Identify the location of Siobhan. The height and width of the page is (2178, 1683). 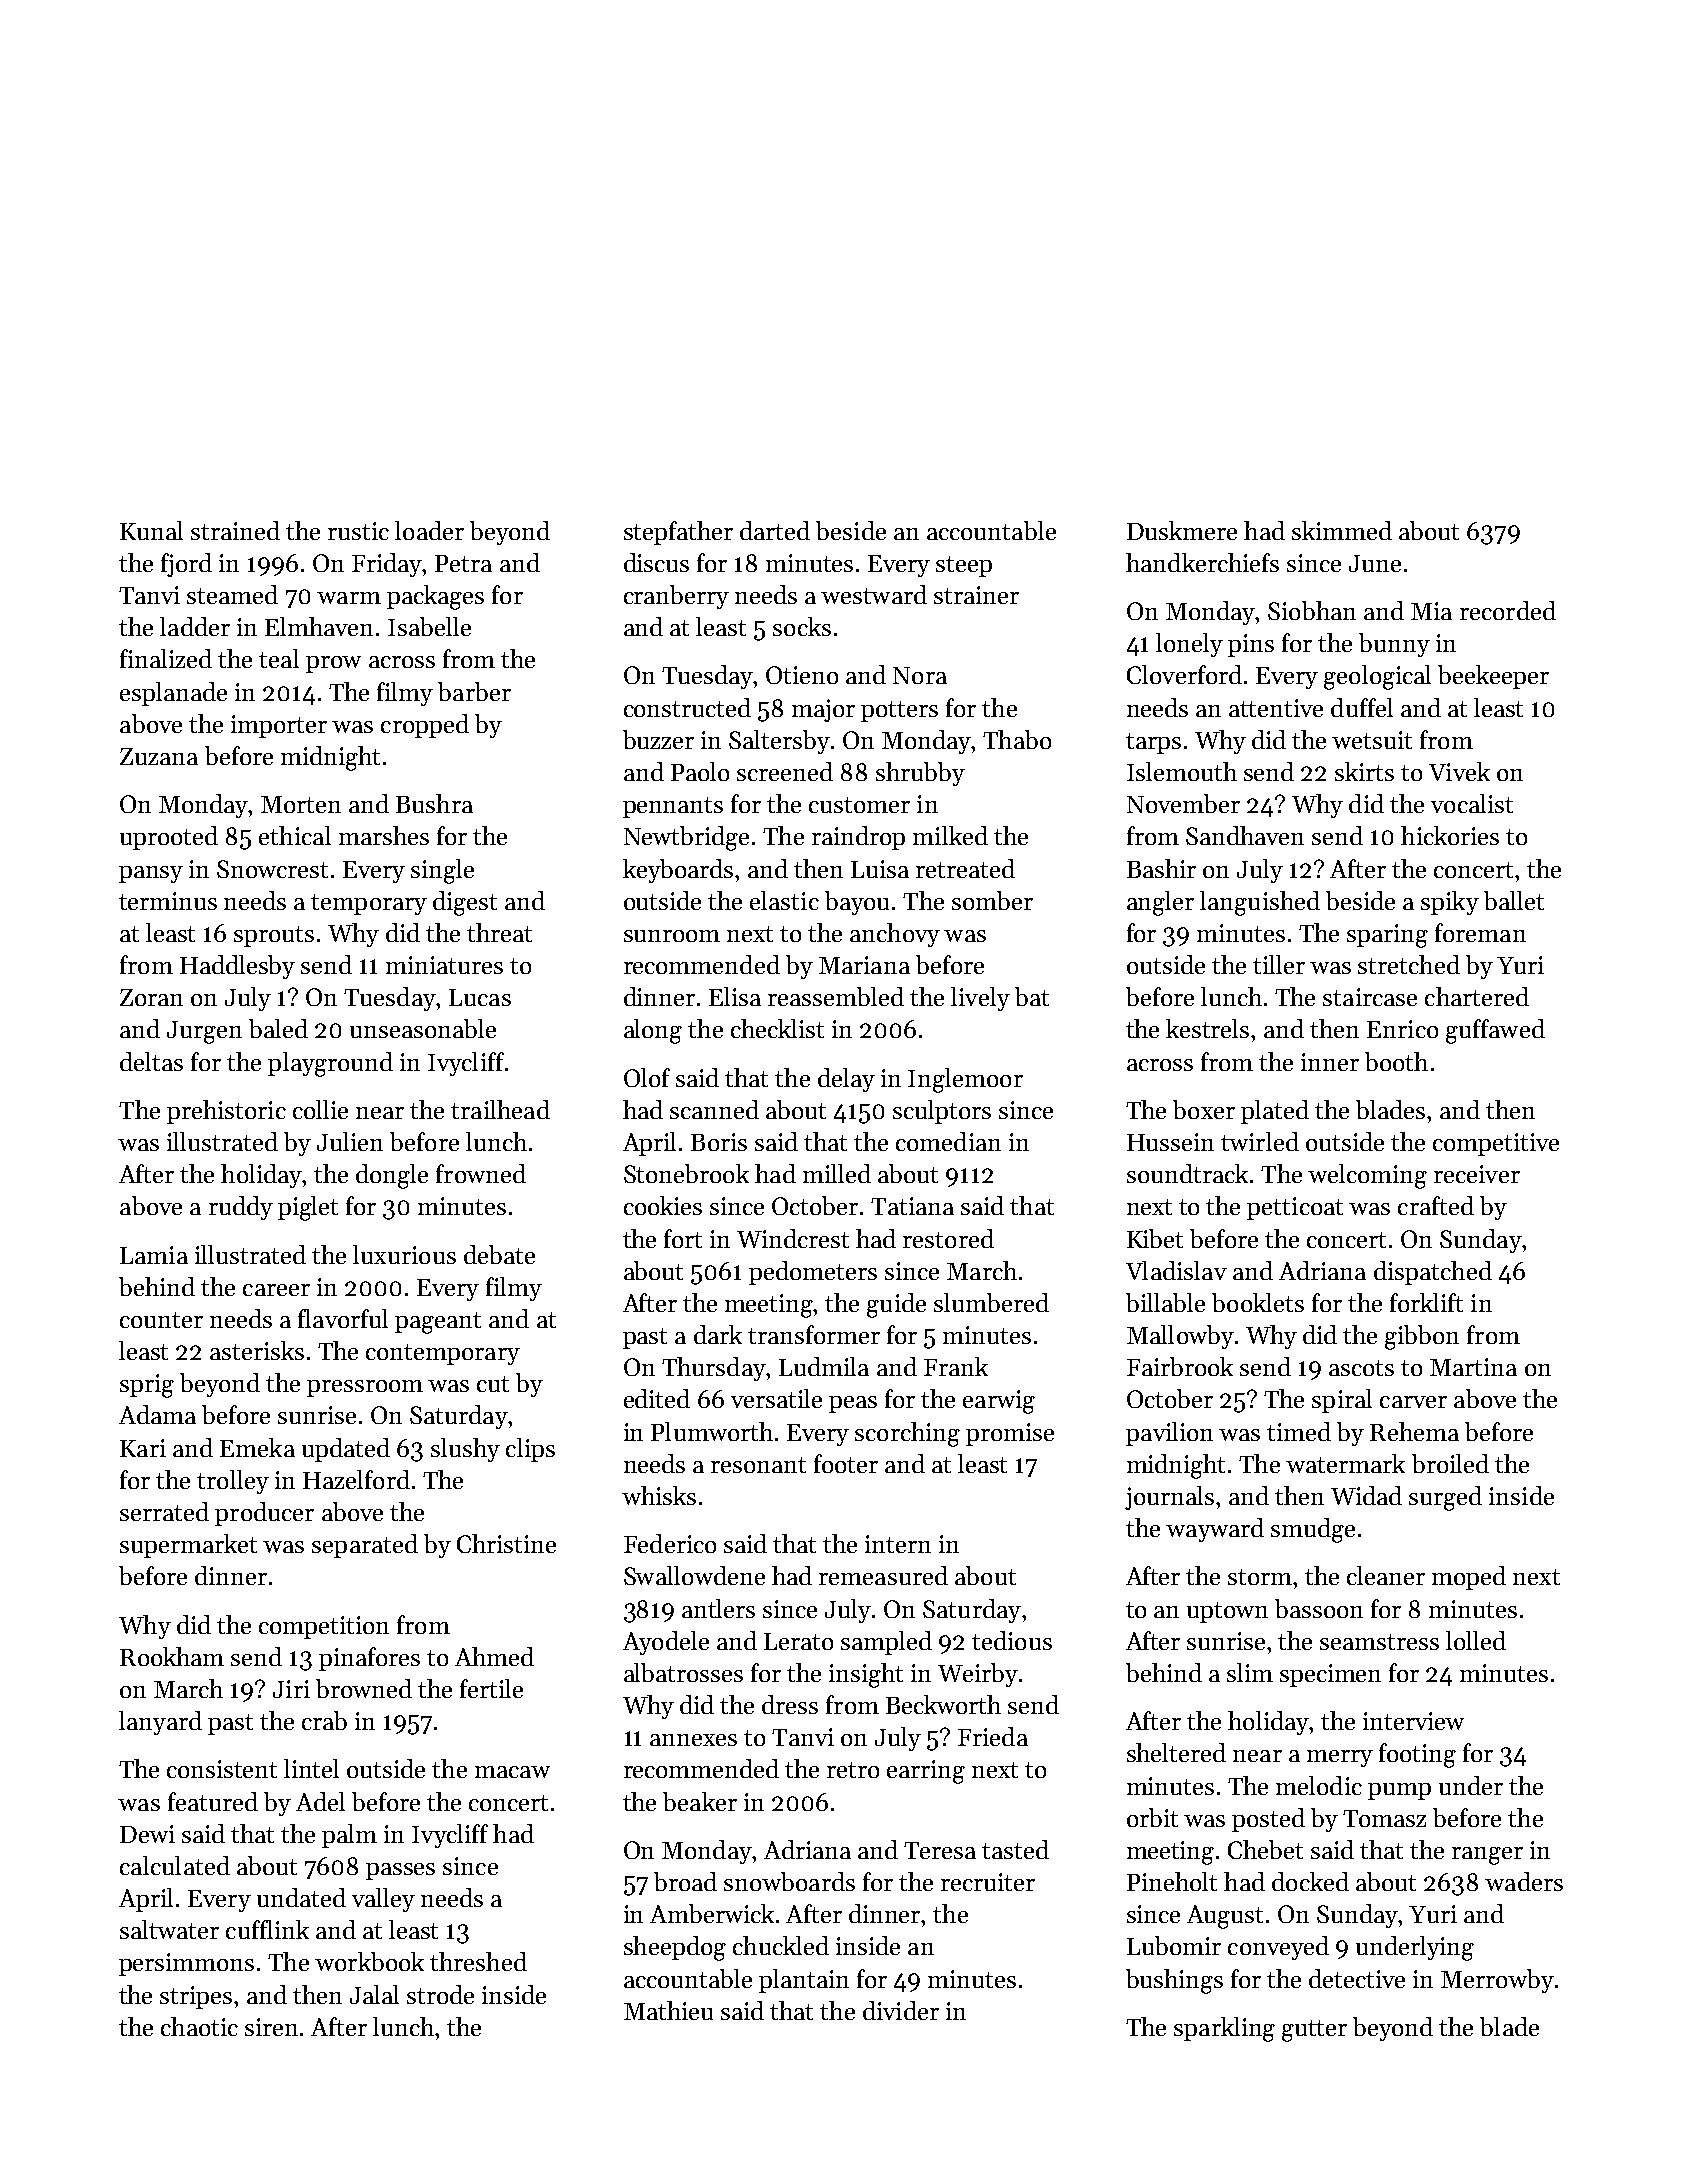
(1312, 610).
